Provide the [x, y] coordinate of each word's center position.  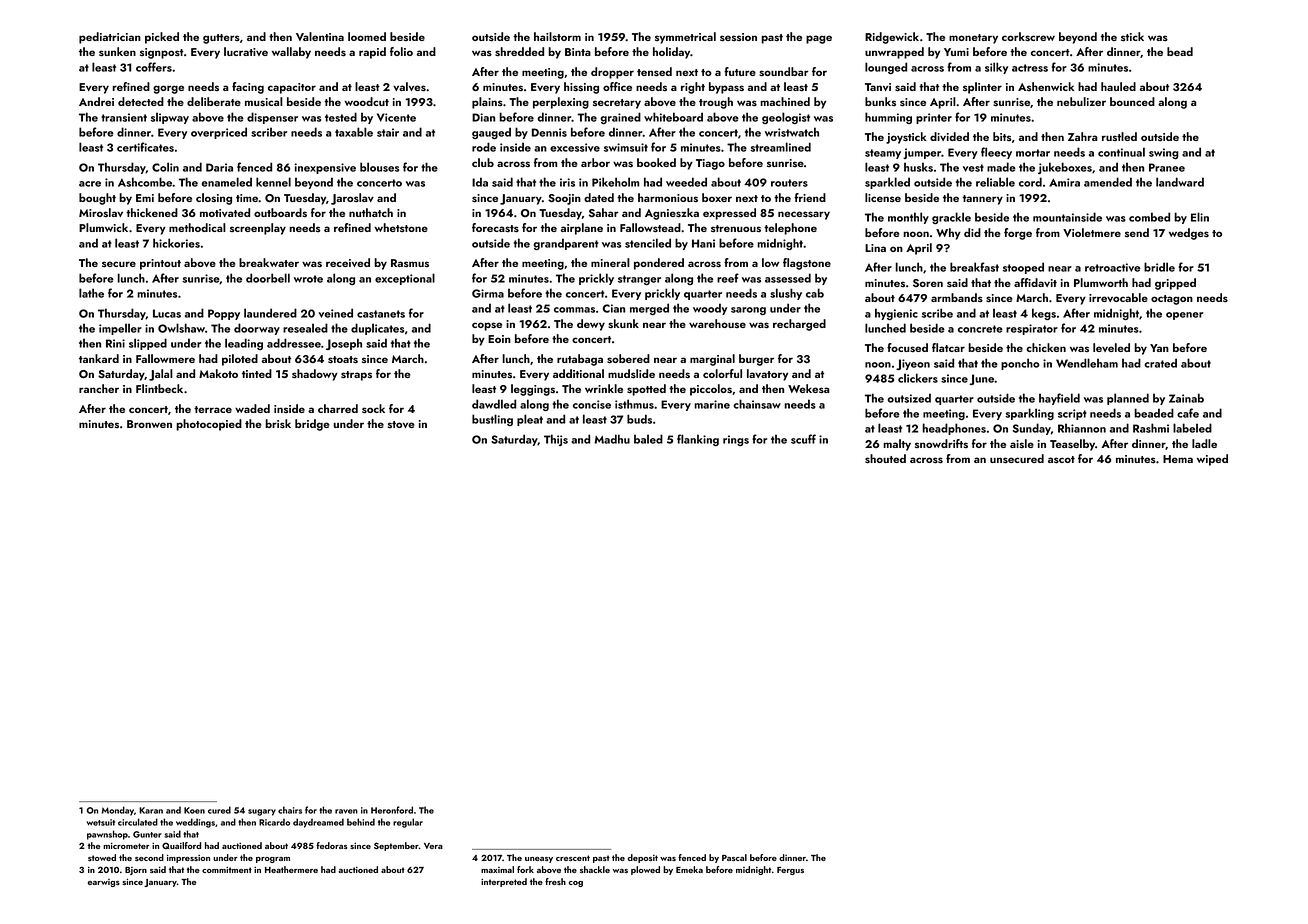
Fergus [790, 871]
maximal [497, 869]
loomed [367, 36]
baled [648, 439]
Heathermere [291, 869]
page [819, 39]
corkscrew [1028, 36]
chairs [290, 810]
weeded [686, 182]
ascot [1061, 460]
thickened [152, 212]
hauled [1118, 86]
